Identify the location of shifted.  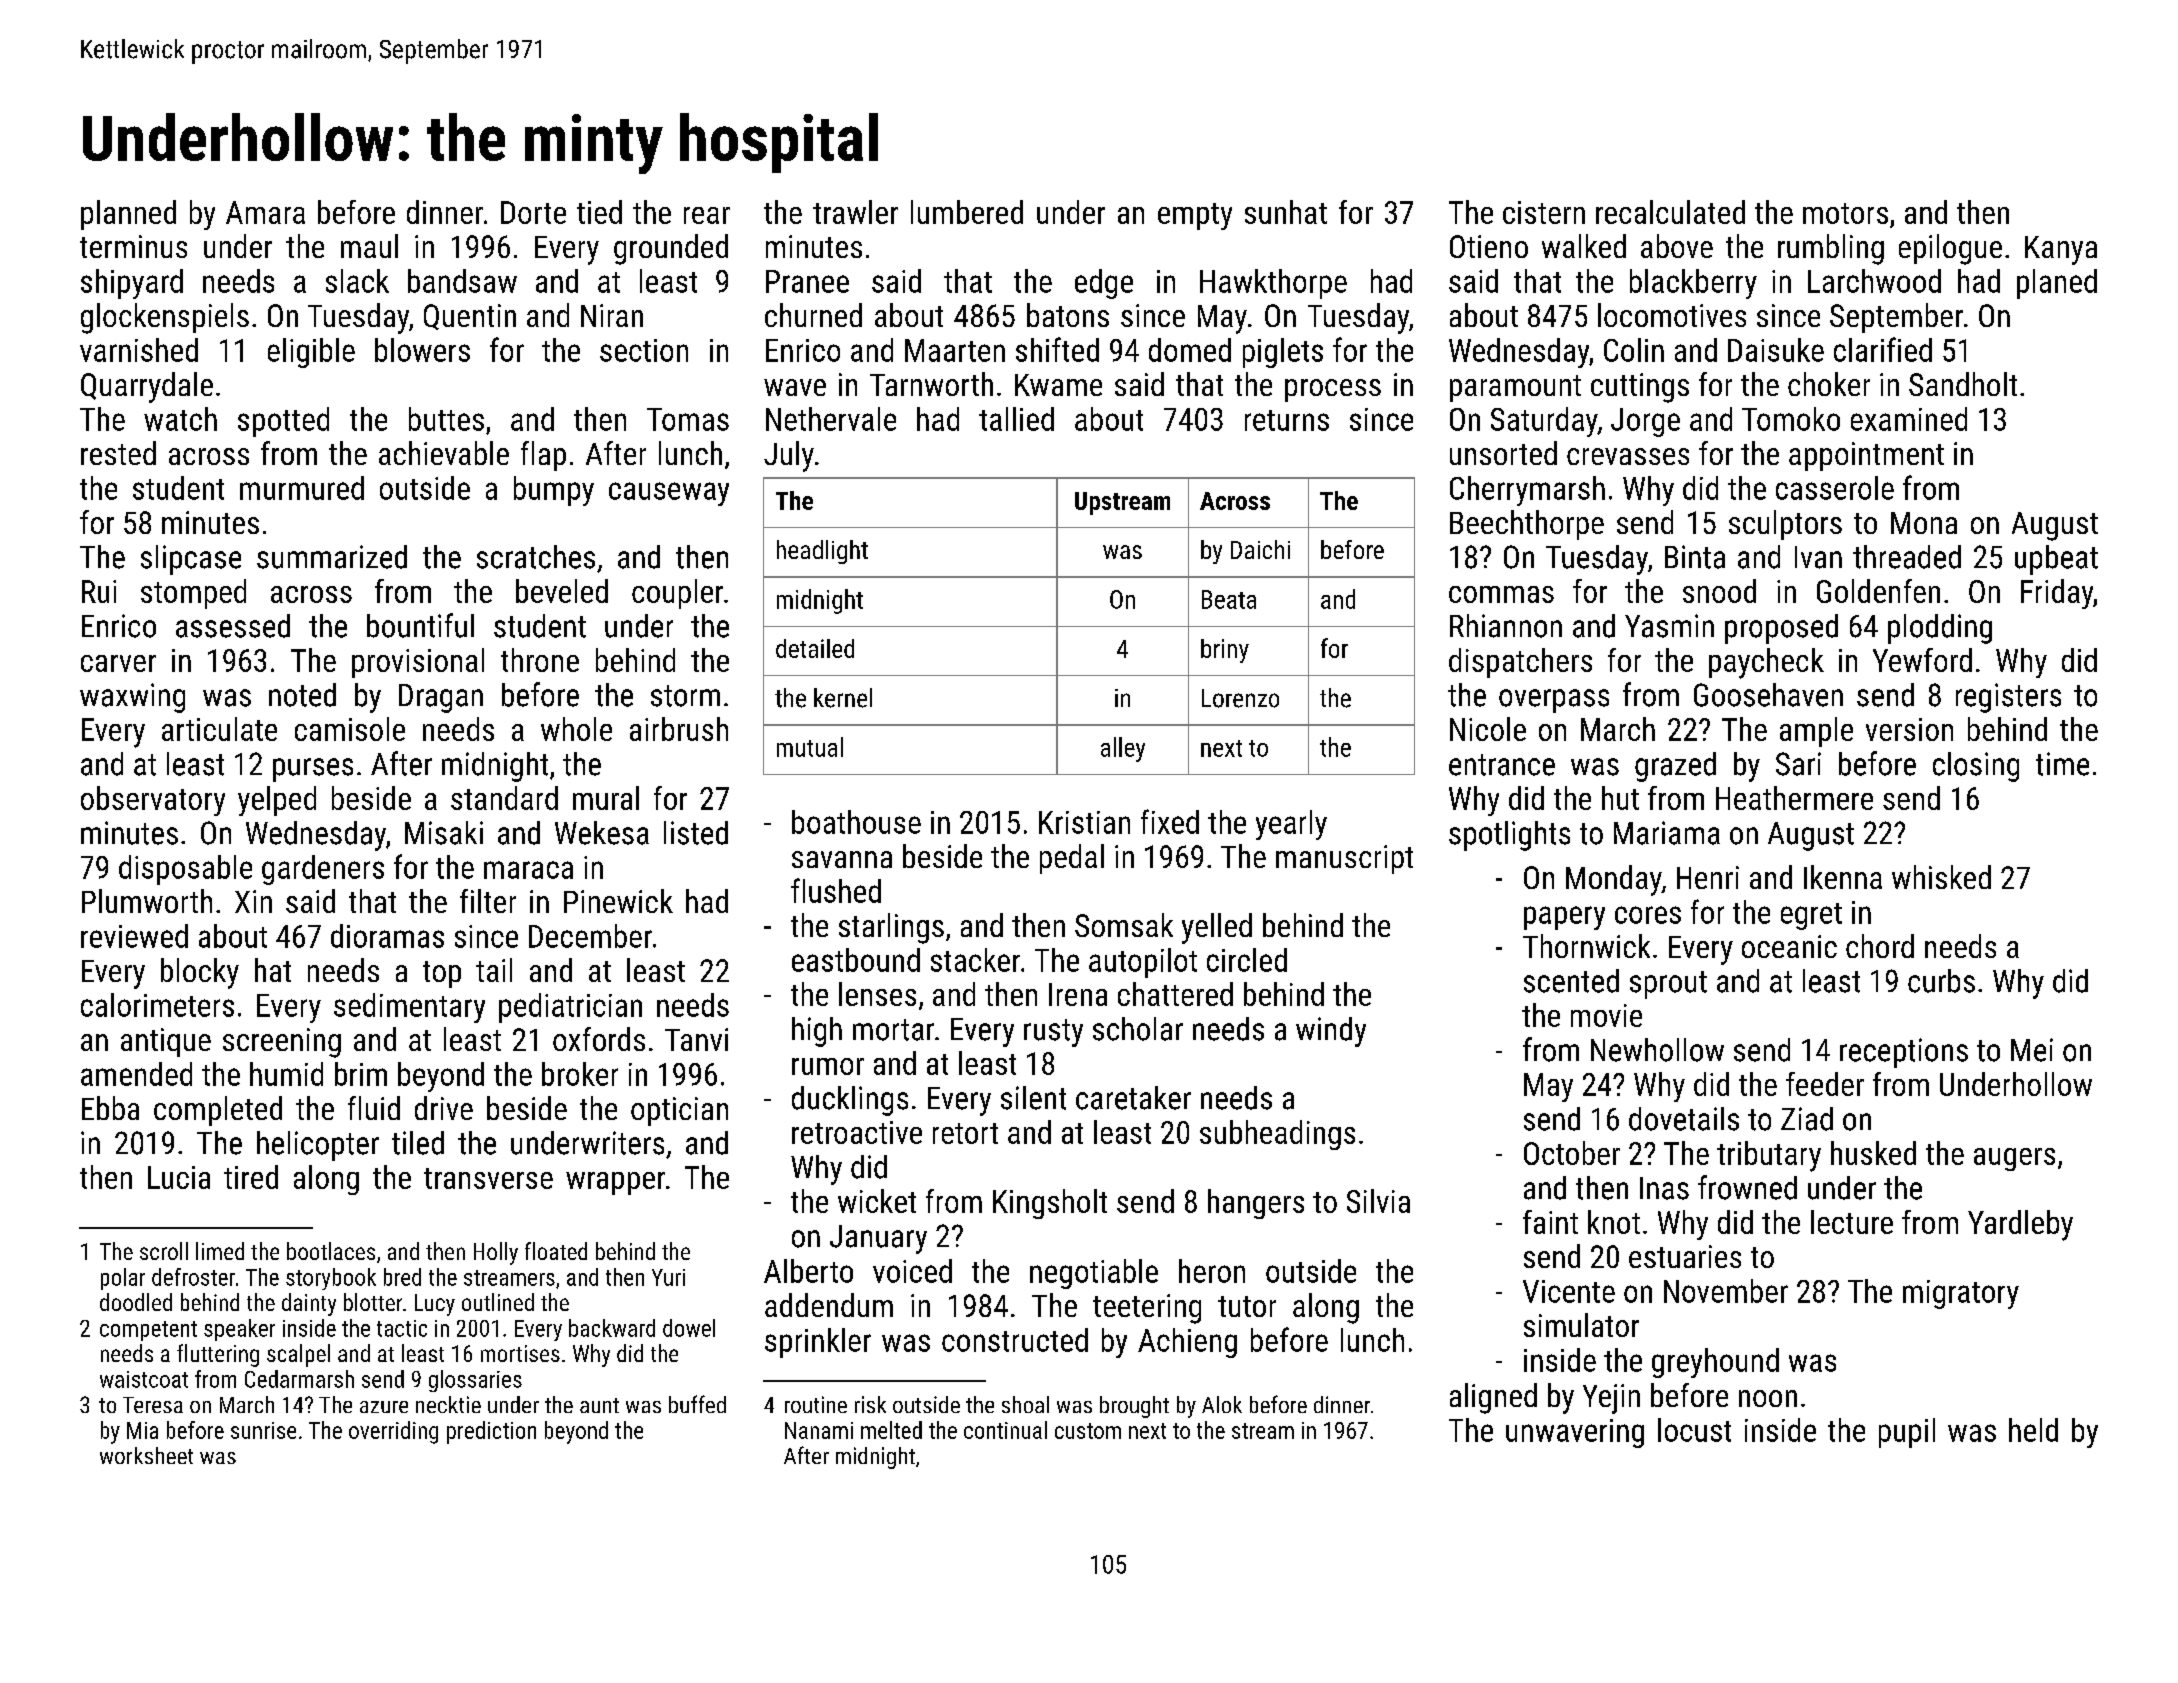
(1057, 349).
